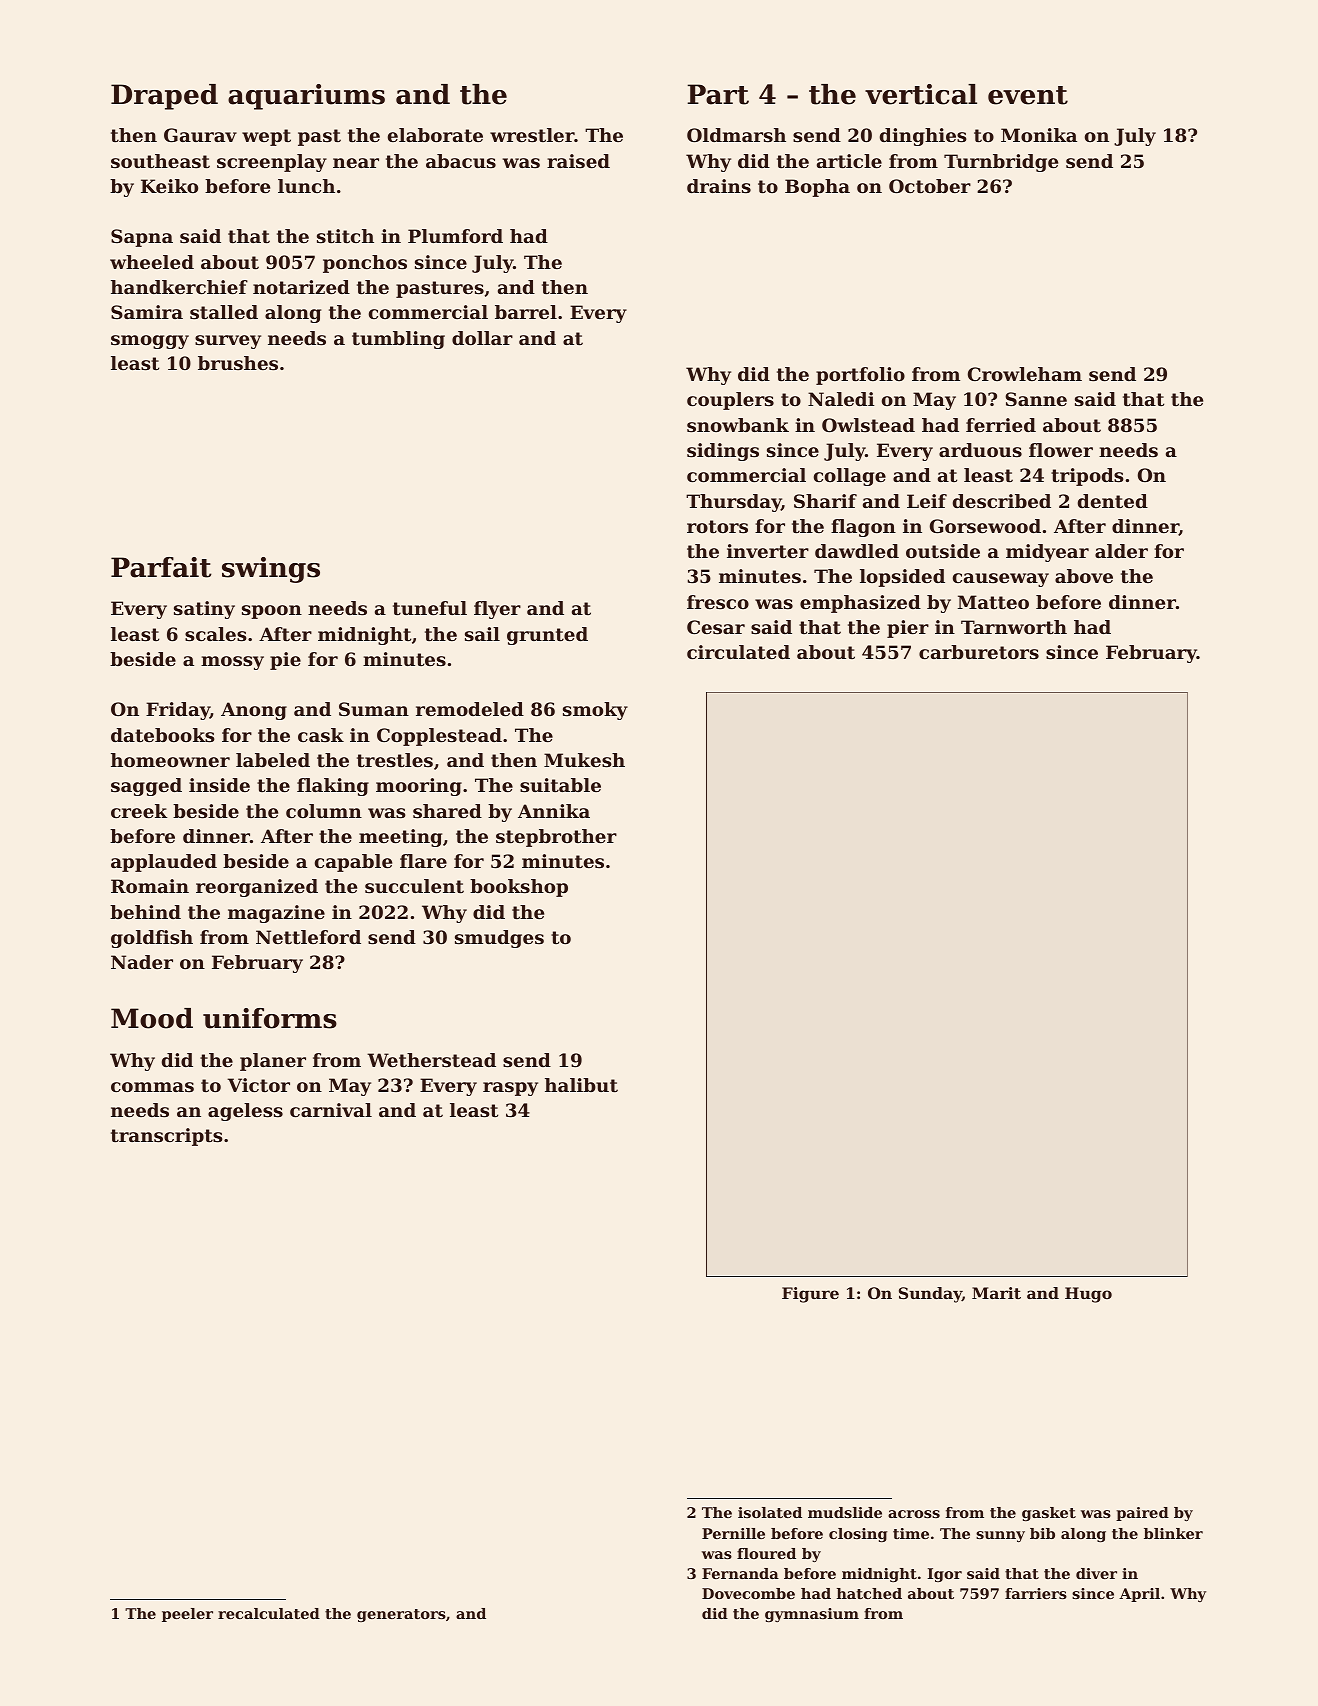  I want to click on carburetors, so click(979, 652).
